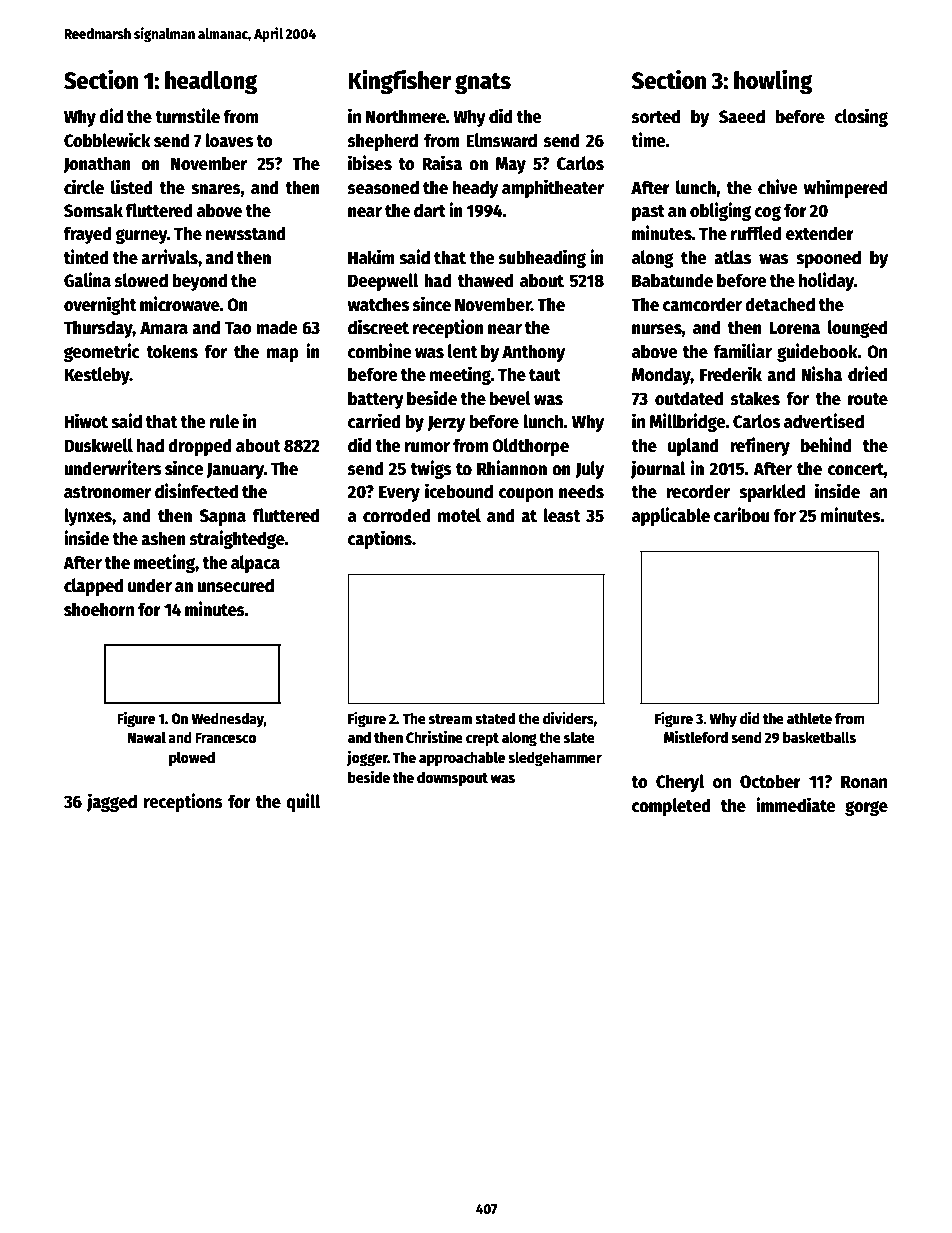 This page has height=1233, width=952. What do you see at coordinates (237, 539) in the page?
I see `straightedge` at bounding box center [237, 539].
